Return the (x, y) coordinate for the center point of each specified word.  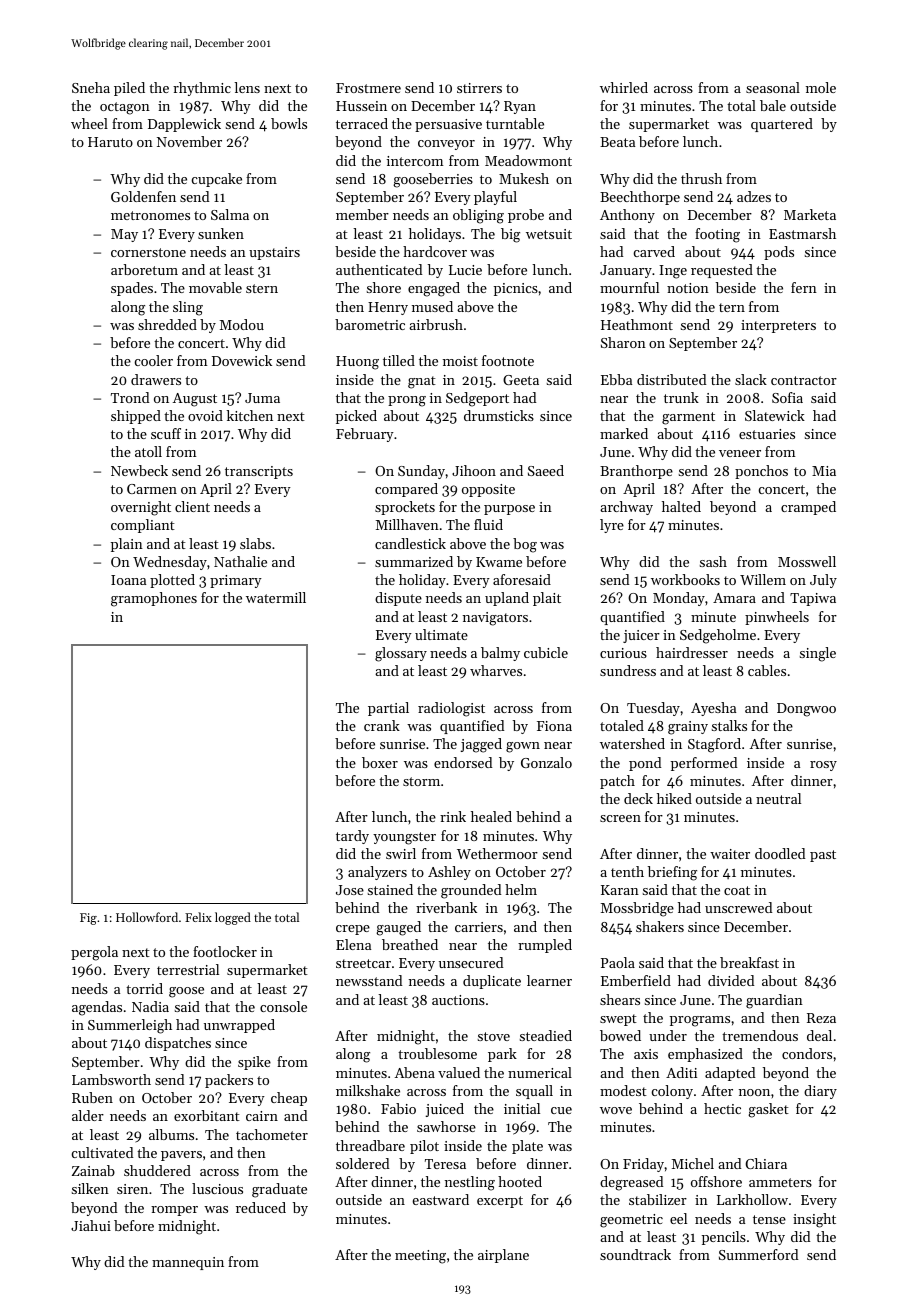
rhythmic (202, 89)
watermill (276, 597)
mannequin (188, 1263)
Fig (88, 919)
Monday (679, 599)
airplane (503, 1256)
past (823, 856)
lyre (612, 526)
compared (406, 490)
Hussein (361, 106)
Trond (130, 397)
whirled (624, 87)
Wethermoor (497, 853)
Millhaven (407, 524)
